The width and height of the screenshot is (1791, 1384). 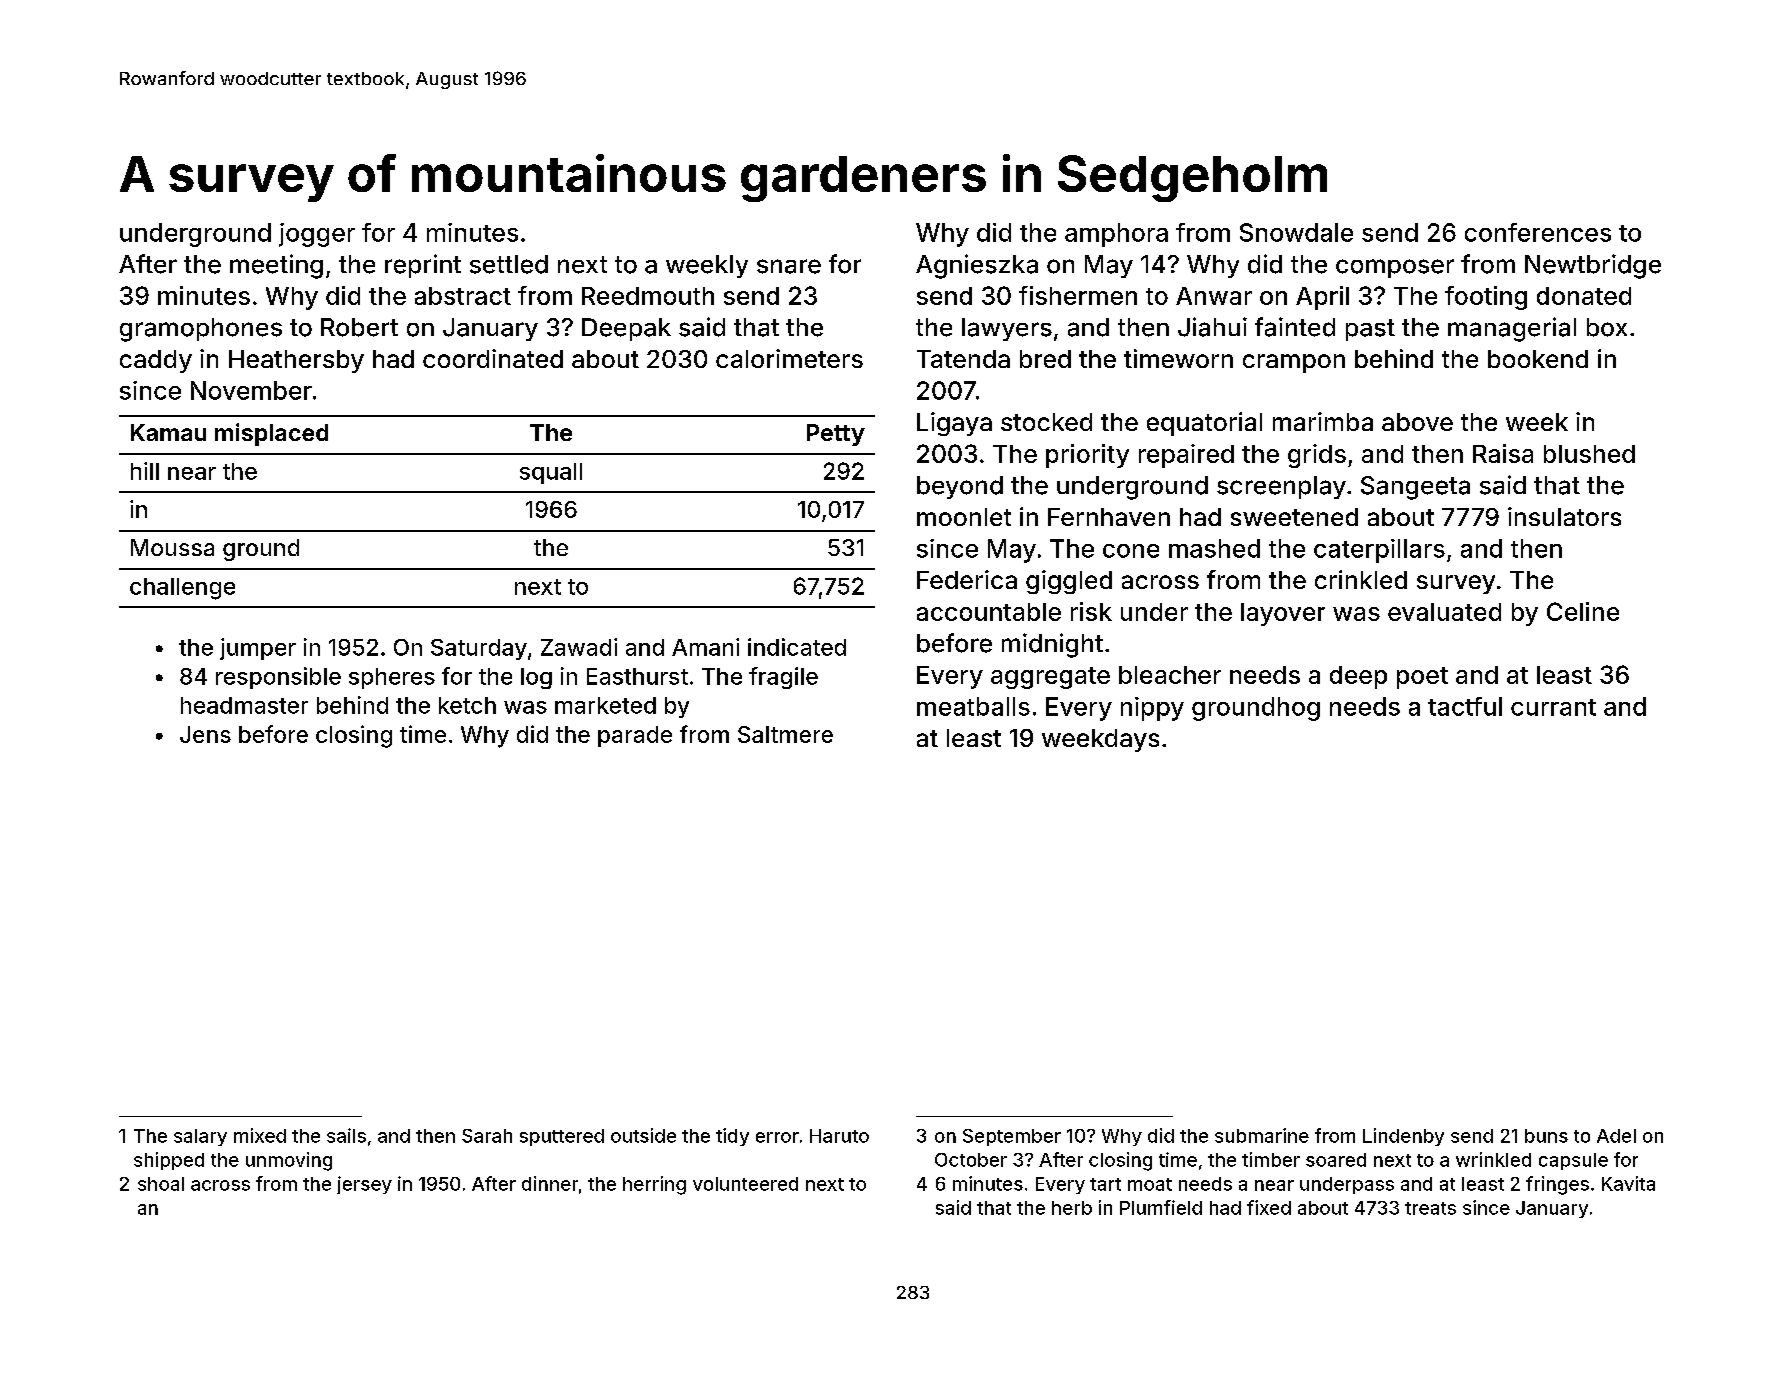 I want to click on Celine, so click(x=1583, y=611).
